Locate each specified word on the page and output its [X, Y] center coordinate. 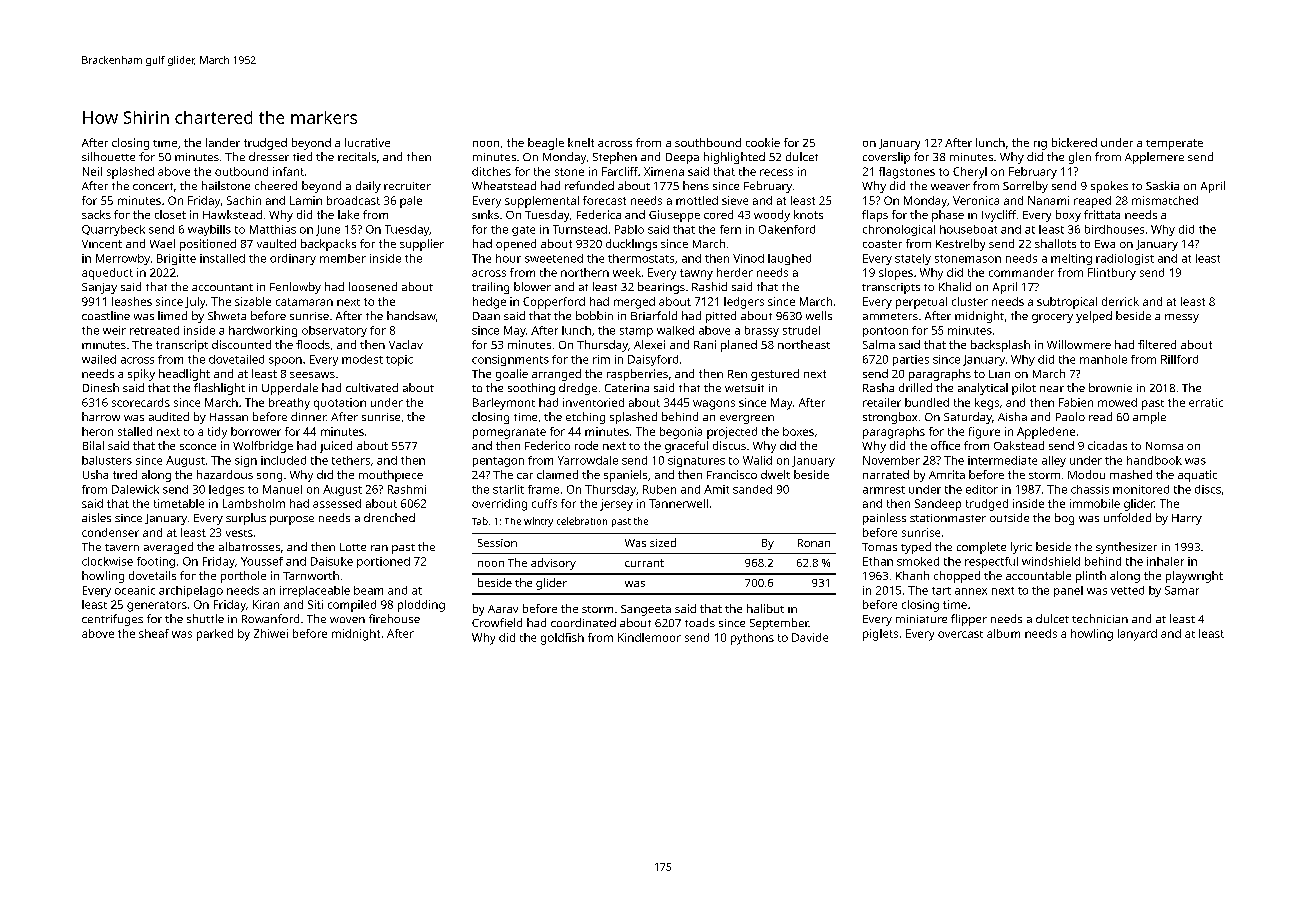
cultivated [372, 387]
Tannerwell [678, 503]
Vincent [102, 244]
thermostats [641, 258]
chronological [899, 230]
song [269, 477]
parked [215, 635]
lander [223, 142]
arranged [556, 375]
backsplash [1000, 346]
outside [1009, 517]
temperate [1174, 144]
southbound [708, 142]
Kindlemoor [649, 637]
